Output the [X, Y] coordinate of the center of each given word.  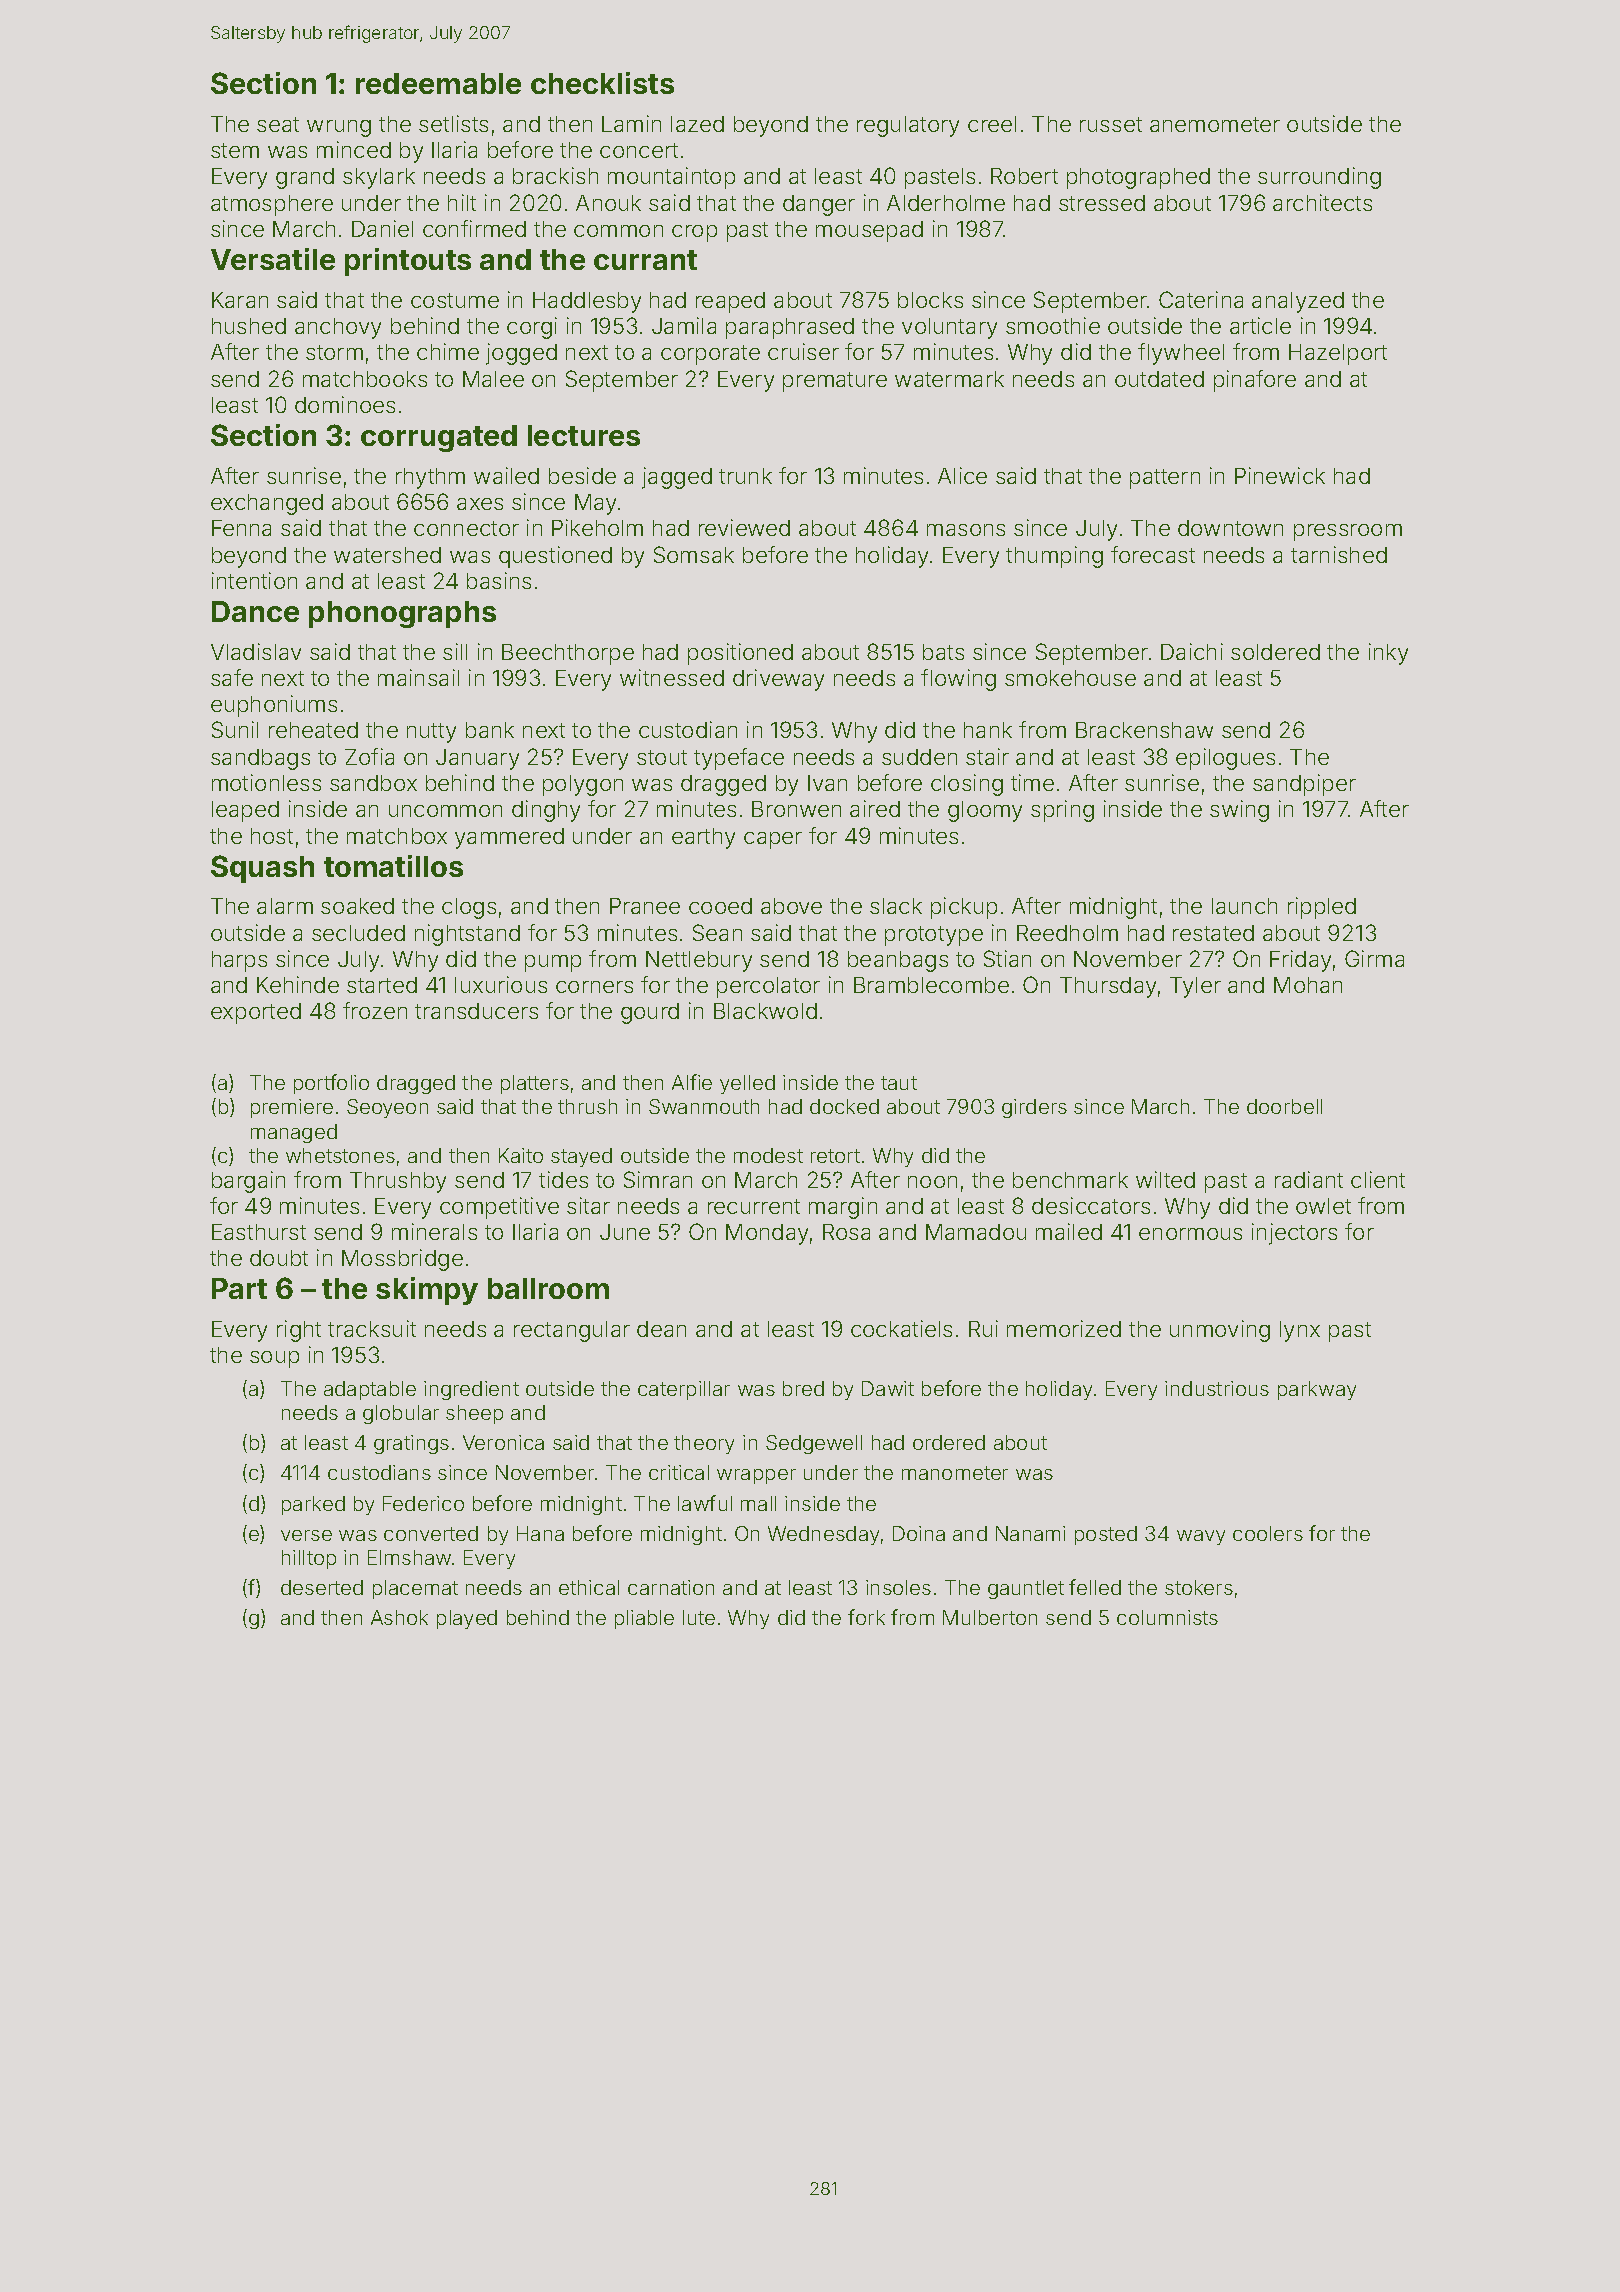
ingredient [471, 1390]
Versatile [273, 259]
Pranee [645, 906]
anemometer [1215, 124]
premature [835, 382]
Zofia [369, 756]
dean [661, 1329]
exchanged [267, 504]
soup [274, 1359]
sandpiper [1304, 785]
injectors [1294, 1234]
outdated [1159, 379]
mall [758, 1503]
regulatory [908, 126]
